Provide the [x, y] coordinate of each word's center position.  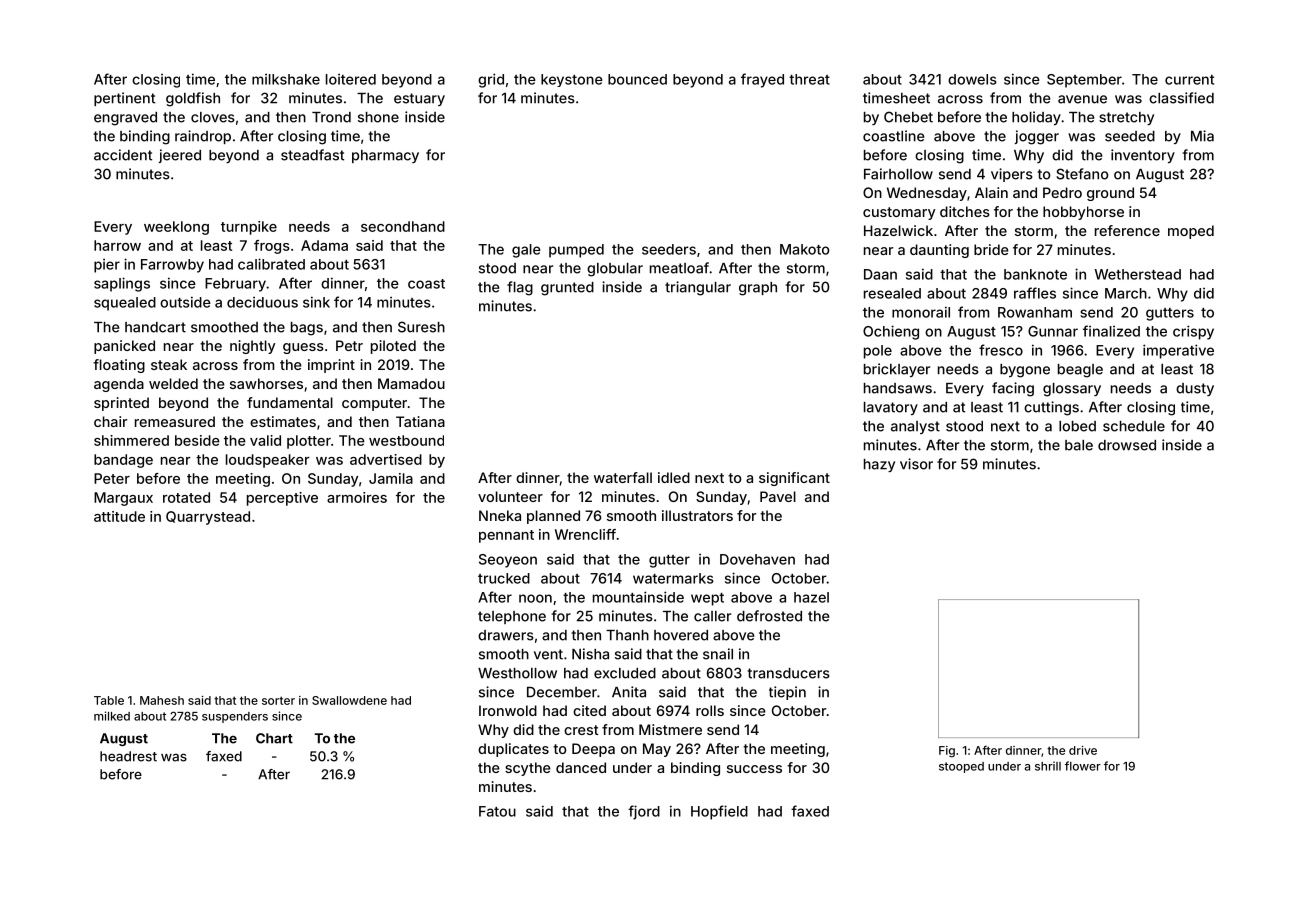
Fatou [497, 811]
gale [526, 251]
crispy [1193, 332]
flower [1083, 766]
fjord [644, 812]
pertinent [124, 99]
